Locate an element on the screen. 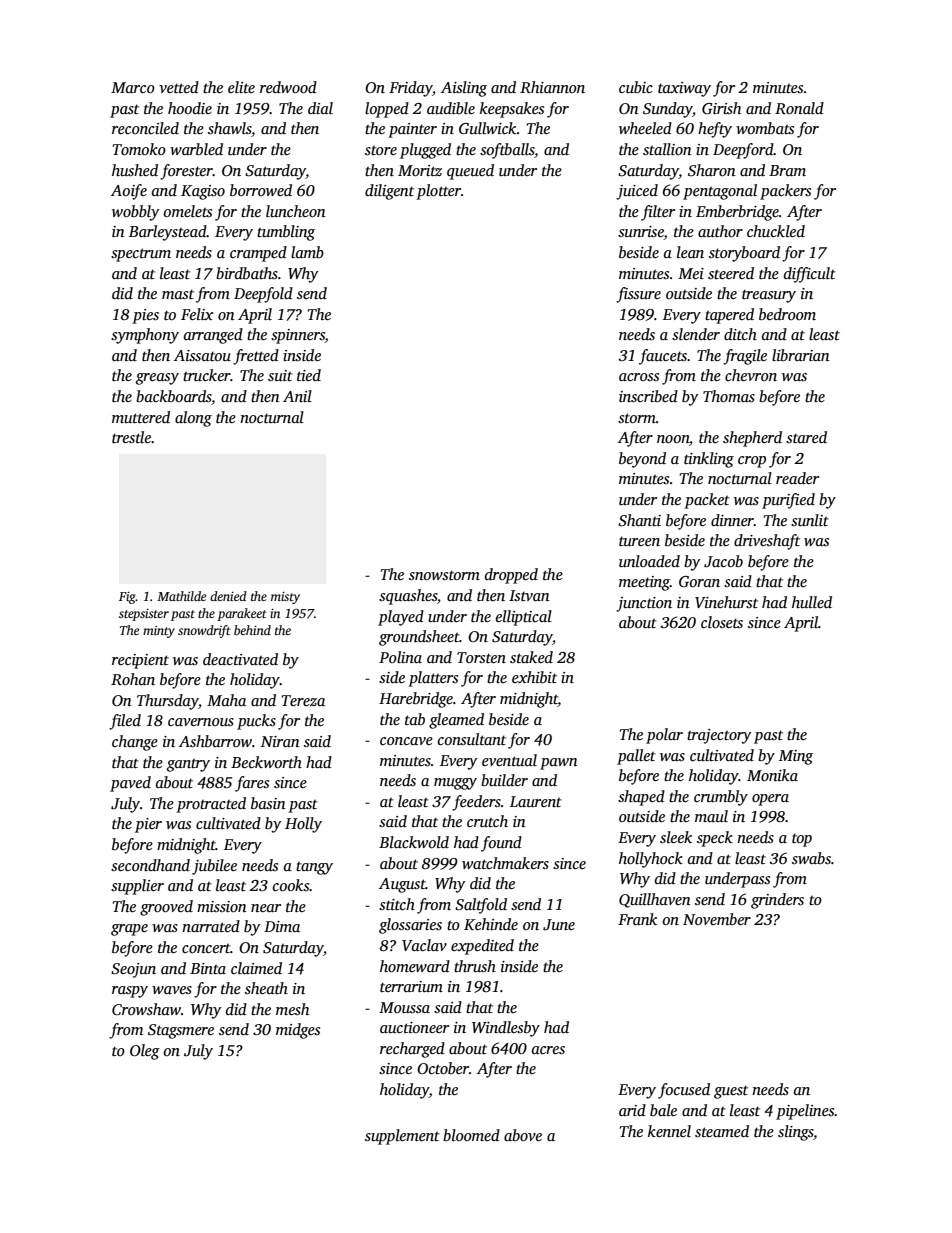 This screenshot has height=1233, width=952. chevron is located at coordinates (751, 375).
